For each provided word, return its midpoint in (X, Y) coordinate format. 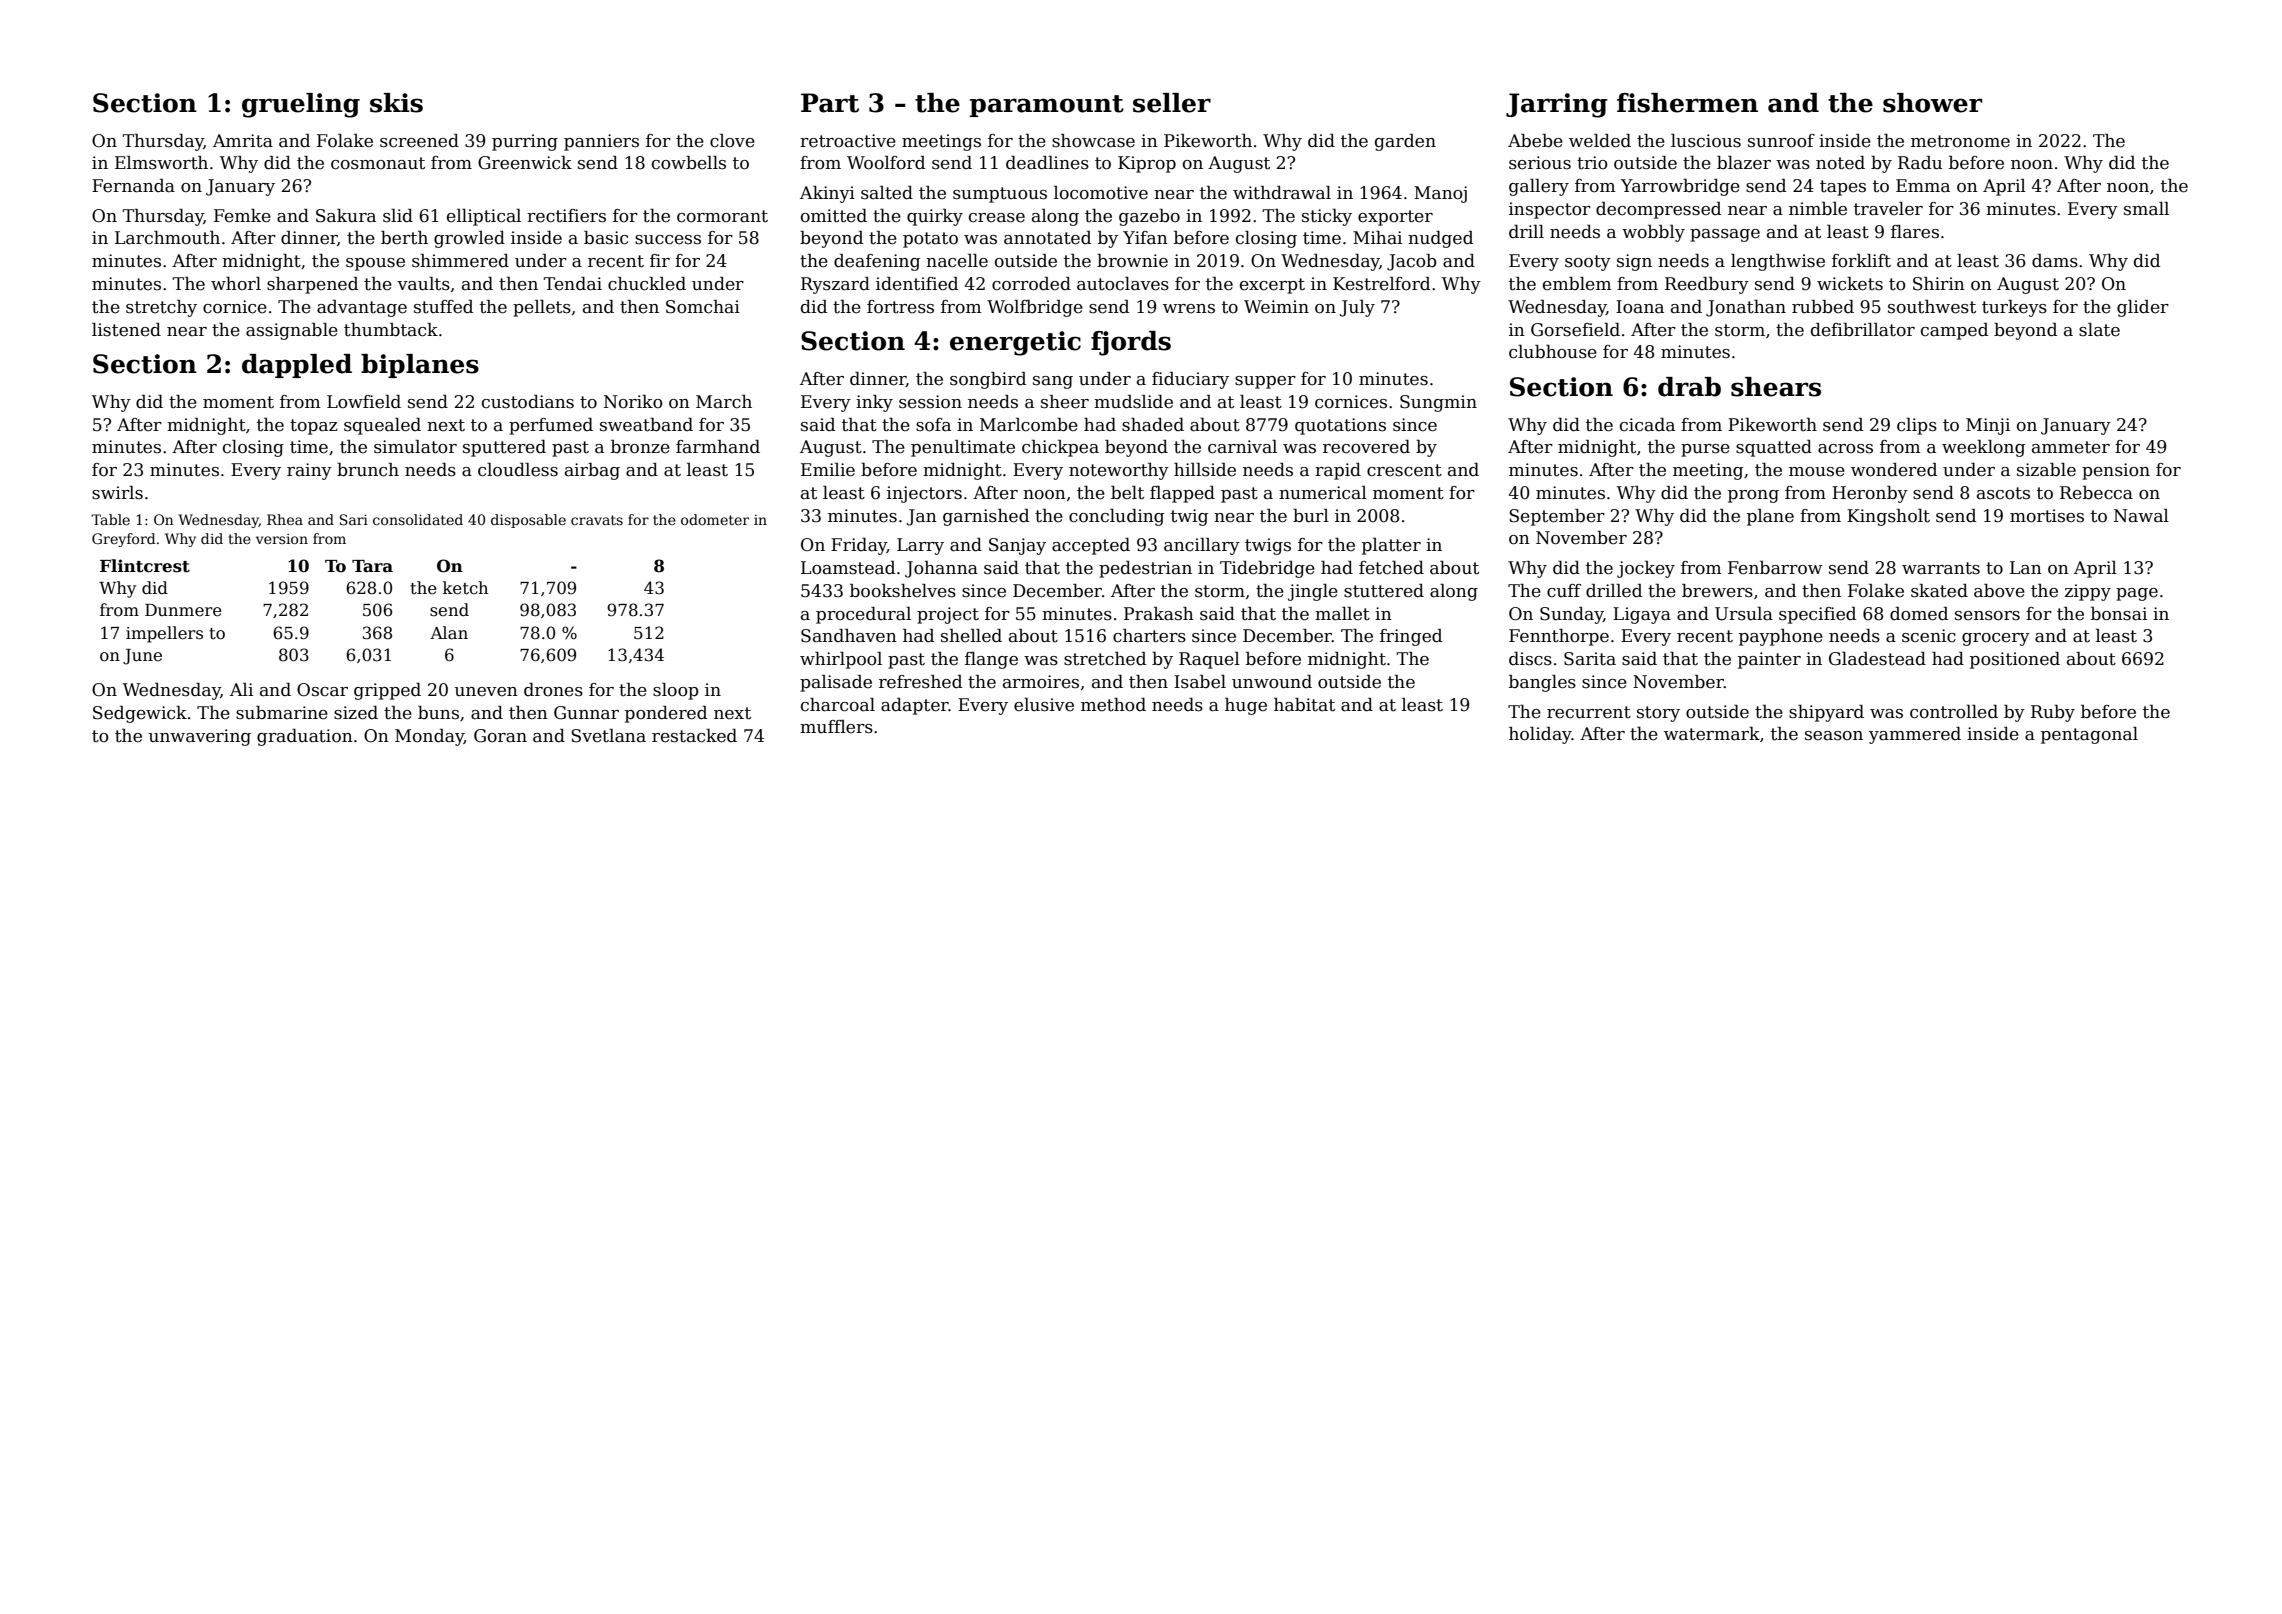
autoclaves (1123, 284)
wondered (1894, 470)
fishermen (1687, 103)
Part (830, 103)
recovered (1366, 447)
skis (396, 103)
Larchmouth (167, 238)
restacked (694, 736)
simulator (415, 447)
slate (2099, 330)
